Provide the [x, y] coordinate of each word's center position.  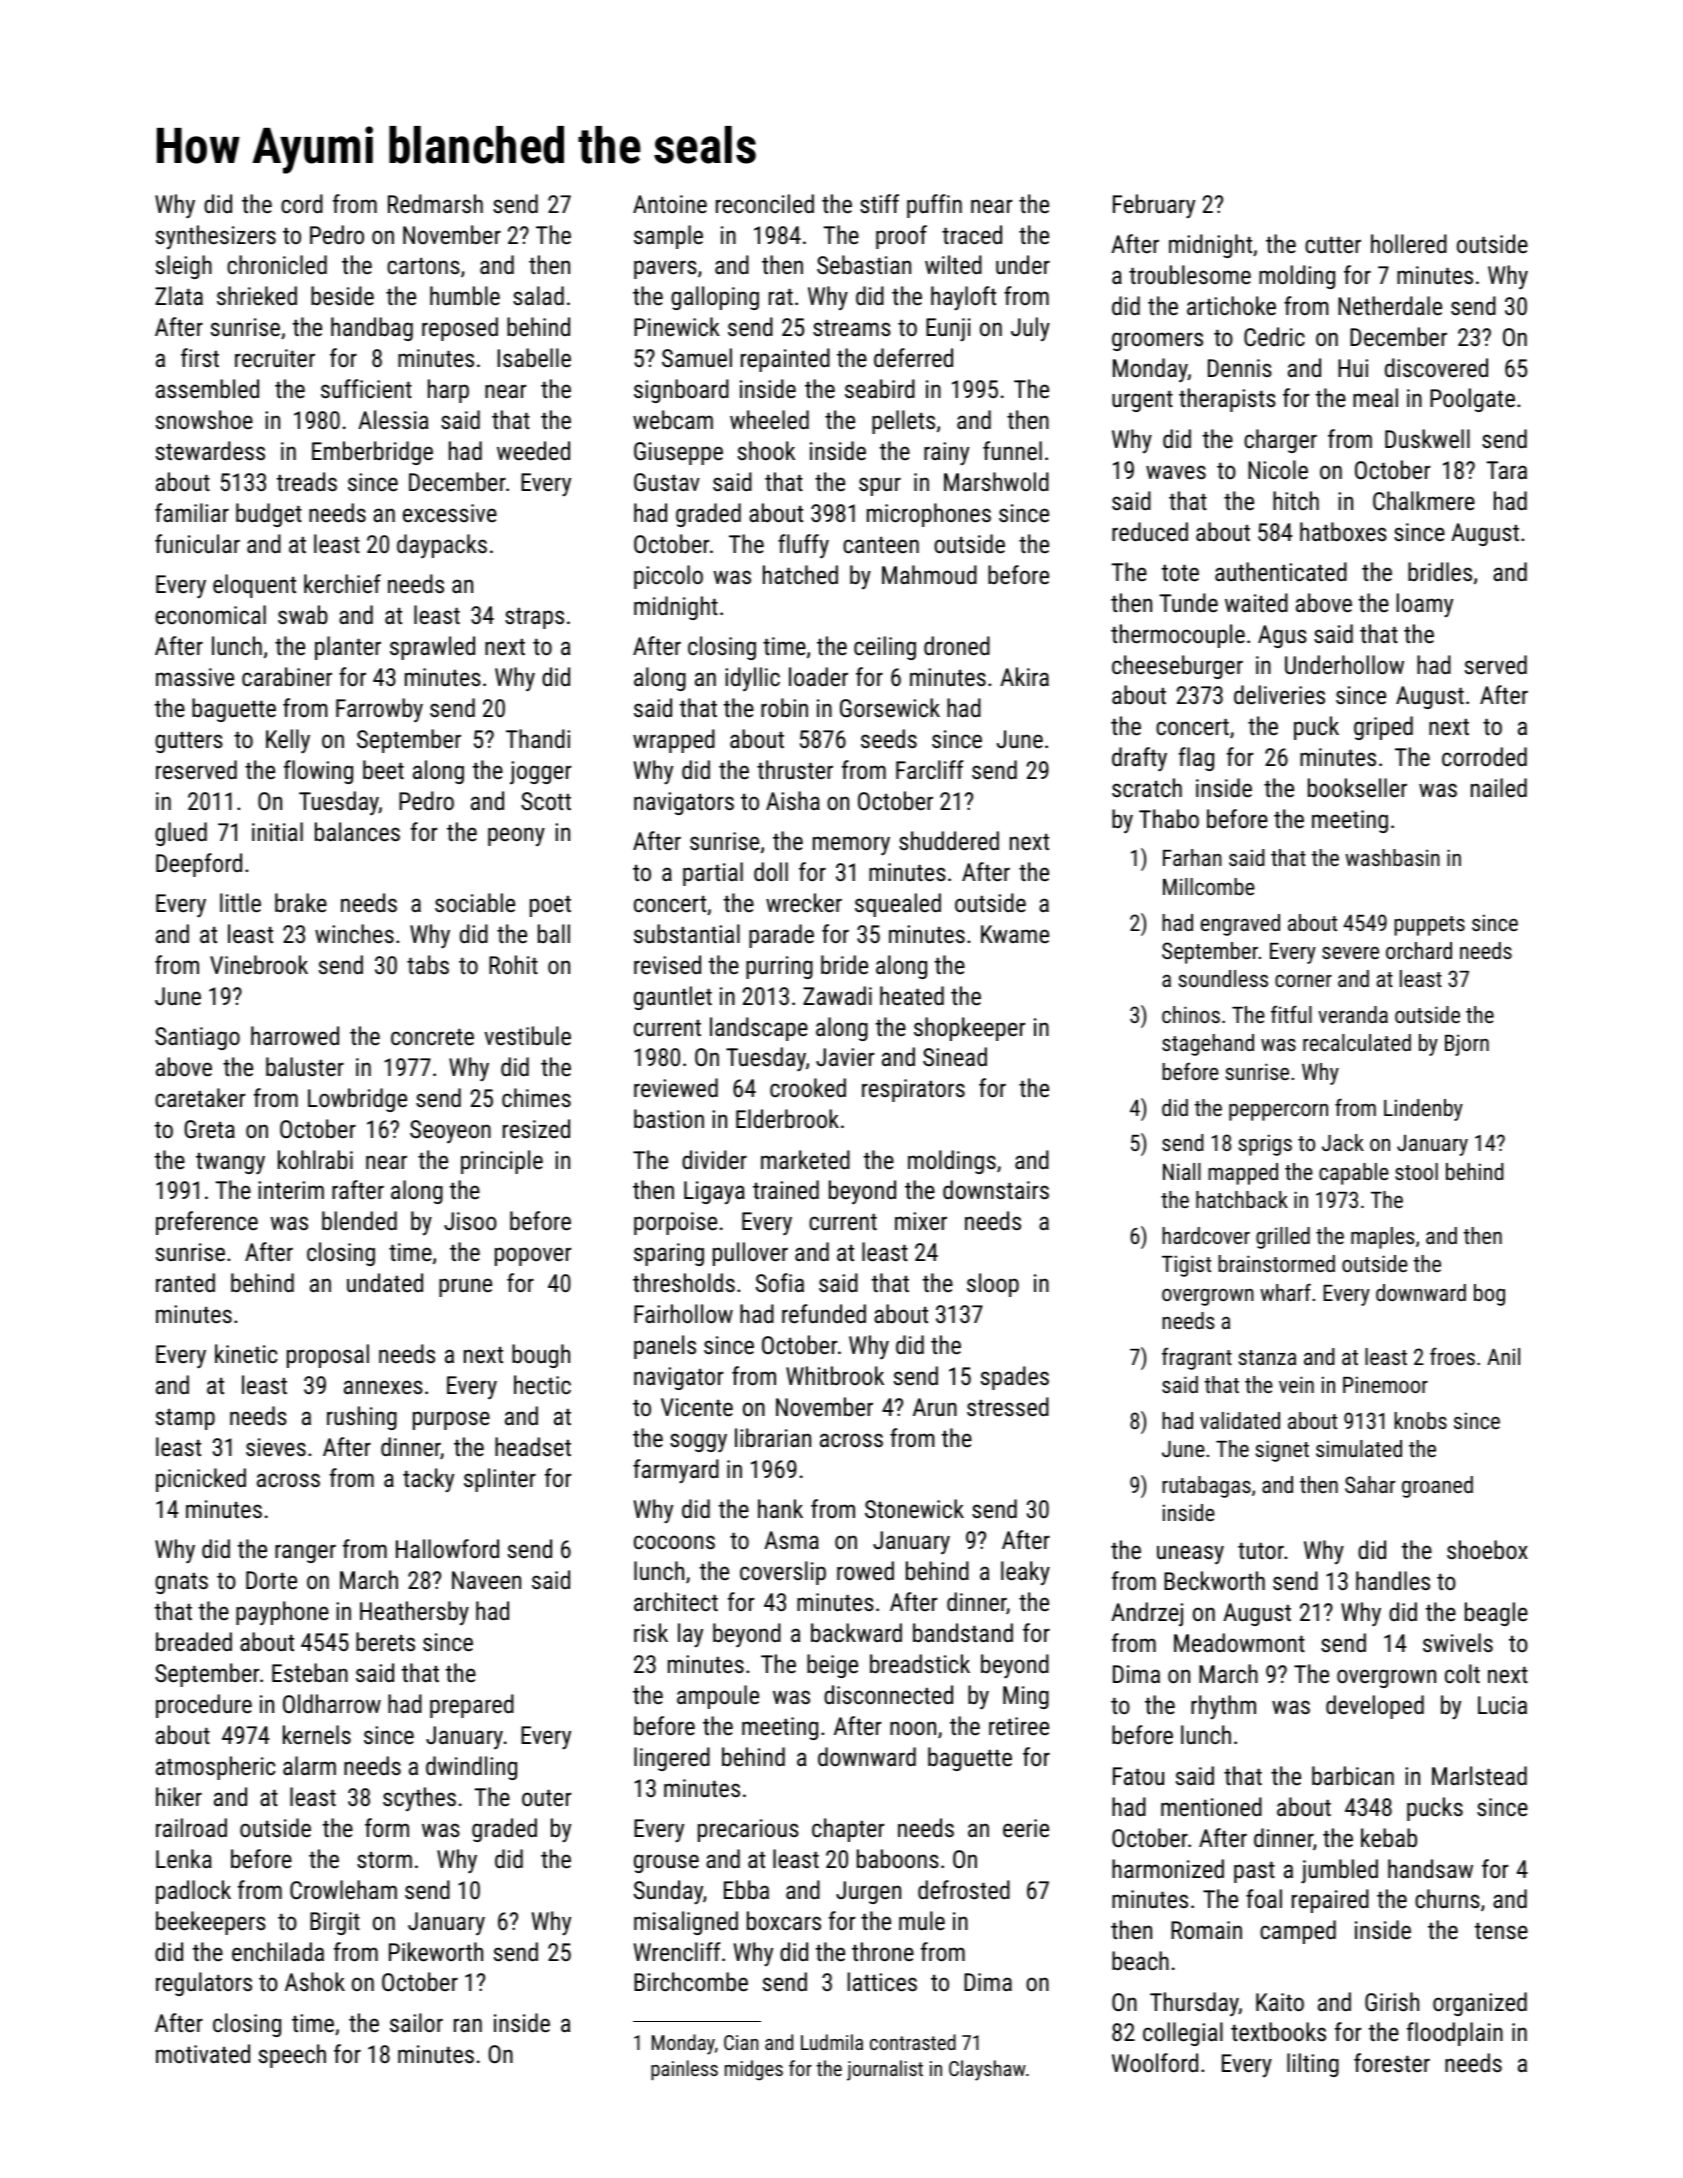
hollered [1409, 243]
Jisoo [470, 1221]
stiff [879, 203]
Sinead [955, 1056]
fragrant [1197, 1358]
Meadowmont [1239, 1642]
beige [832, 1666]
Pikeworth [436, 1951]
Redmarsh [435, 203]
